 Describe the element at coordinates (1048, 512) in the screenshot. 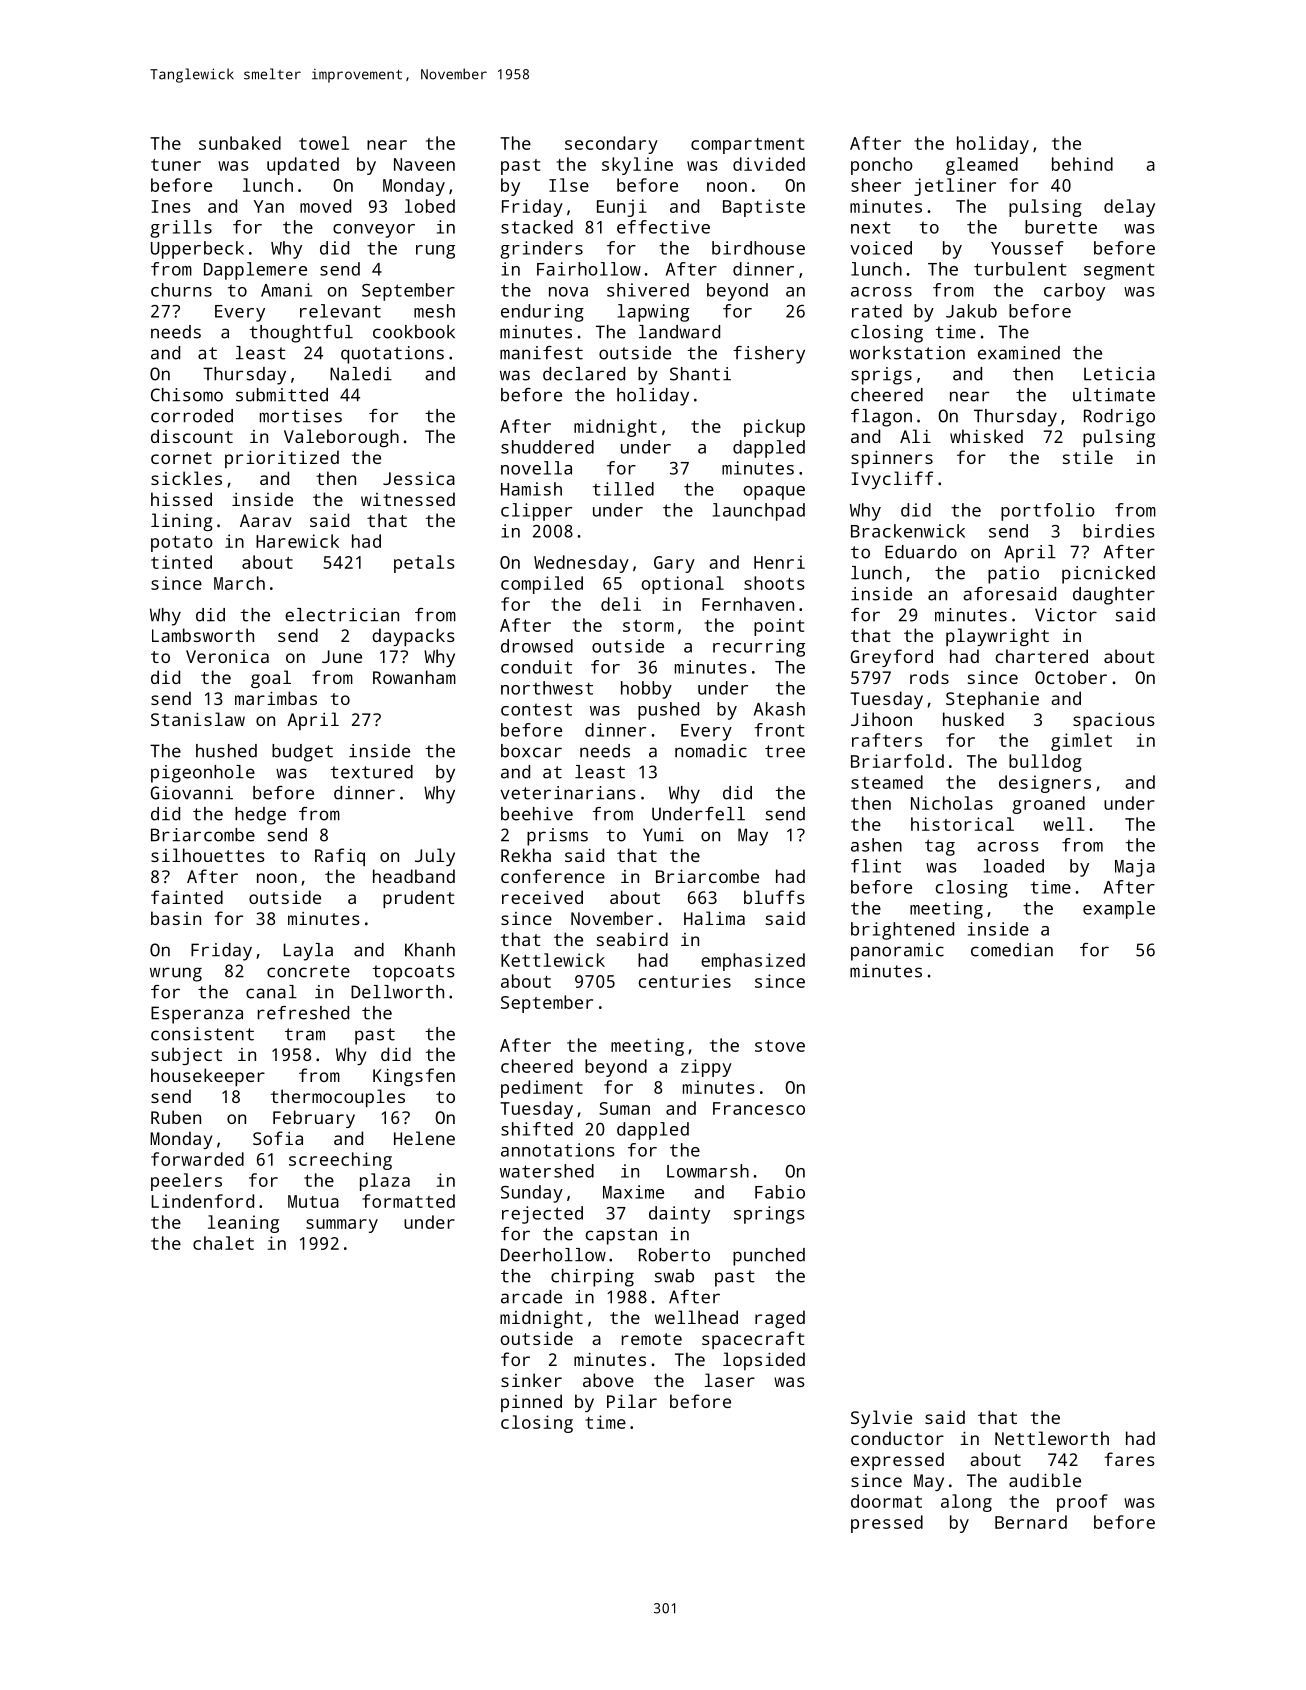

I see `portfolio` at that location.
